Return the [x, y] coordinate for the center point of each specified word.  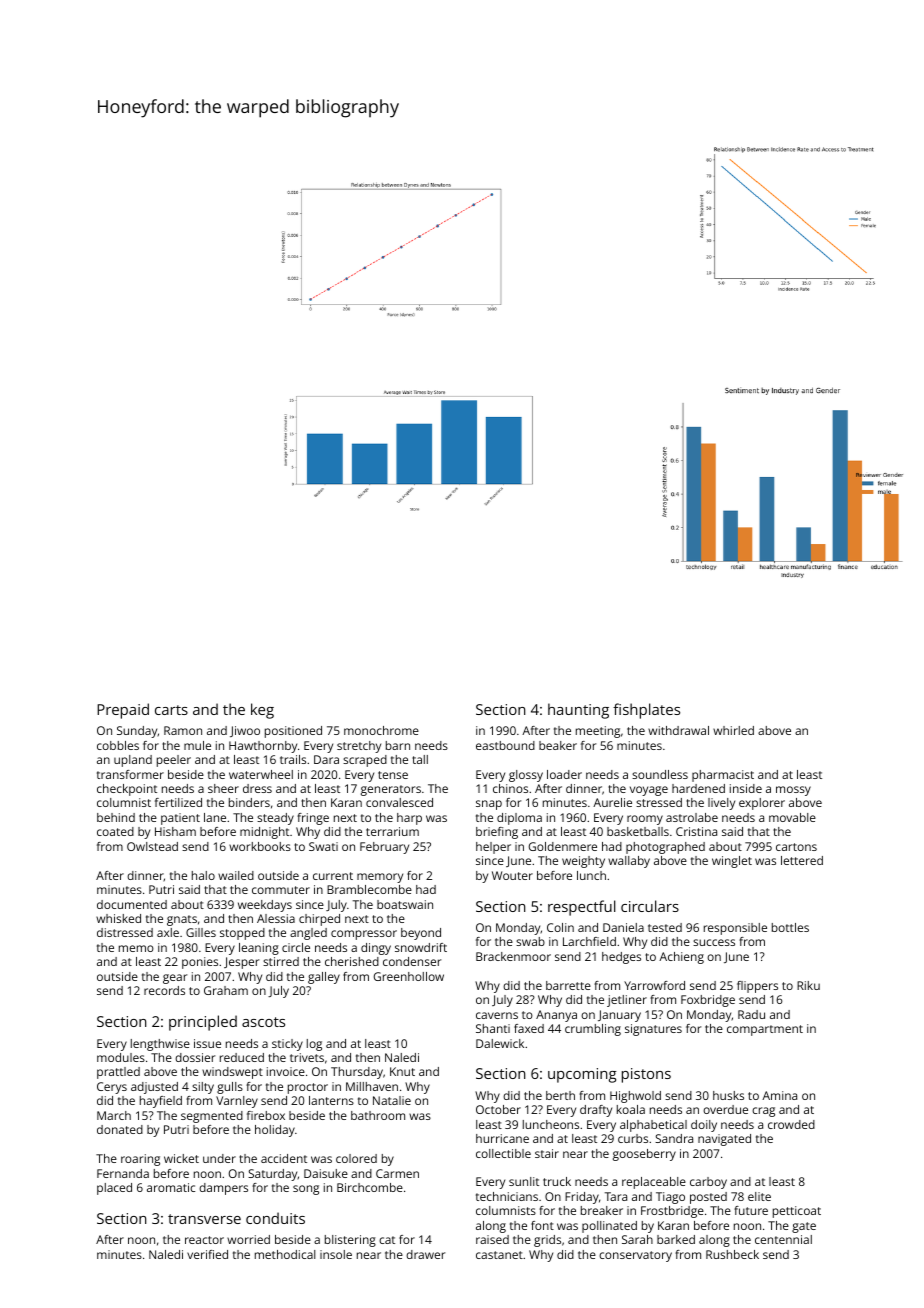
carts [171, 710]
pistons [646, 1075]
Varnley [237, 1102]
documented [132, 904]
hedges [621, 958]
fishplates [646, 711]
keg [262, 711]
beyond [421, 934]
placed [114, 1189]
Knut [402, 1071]
